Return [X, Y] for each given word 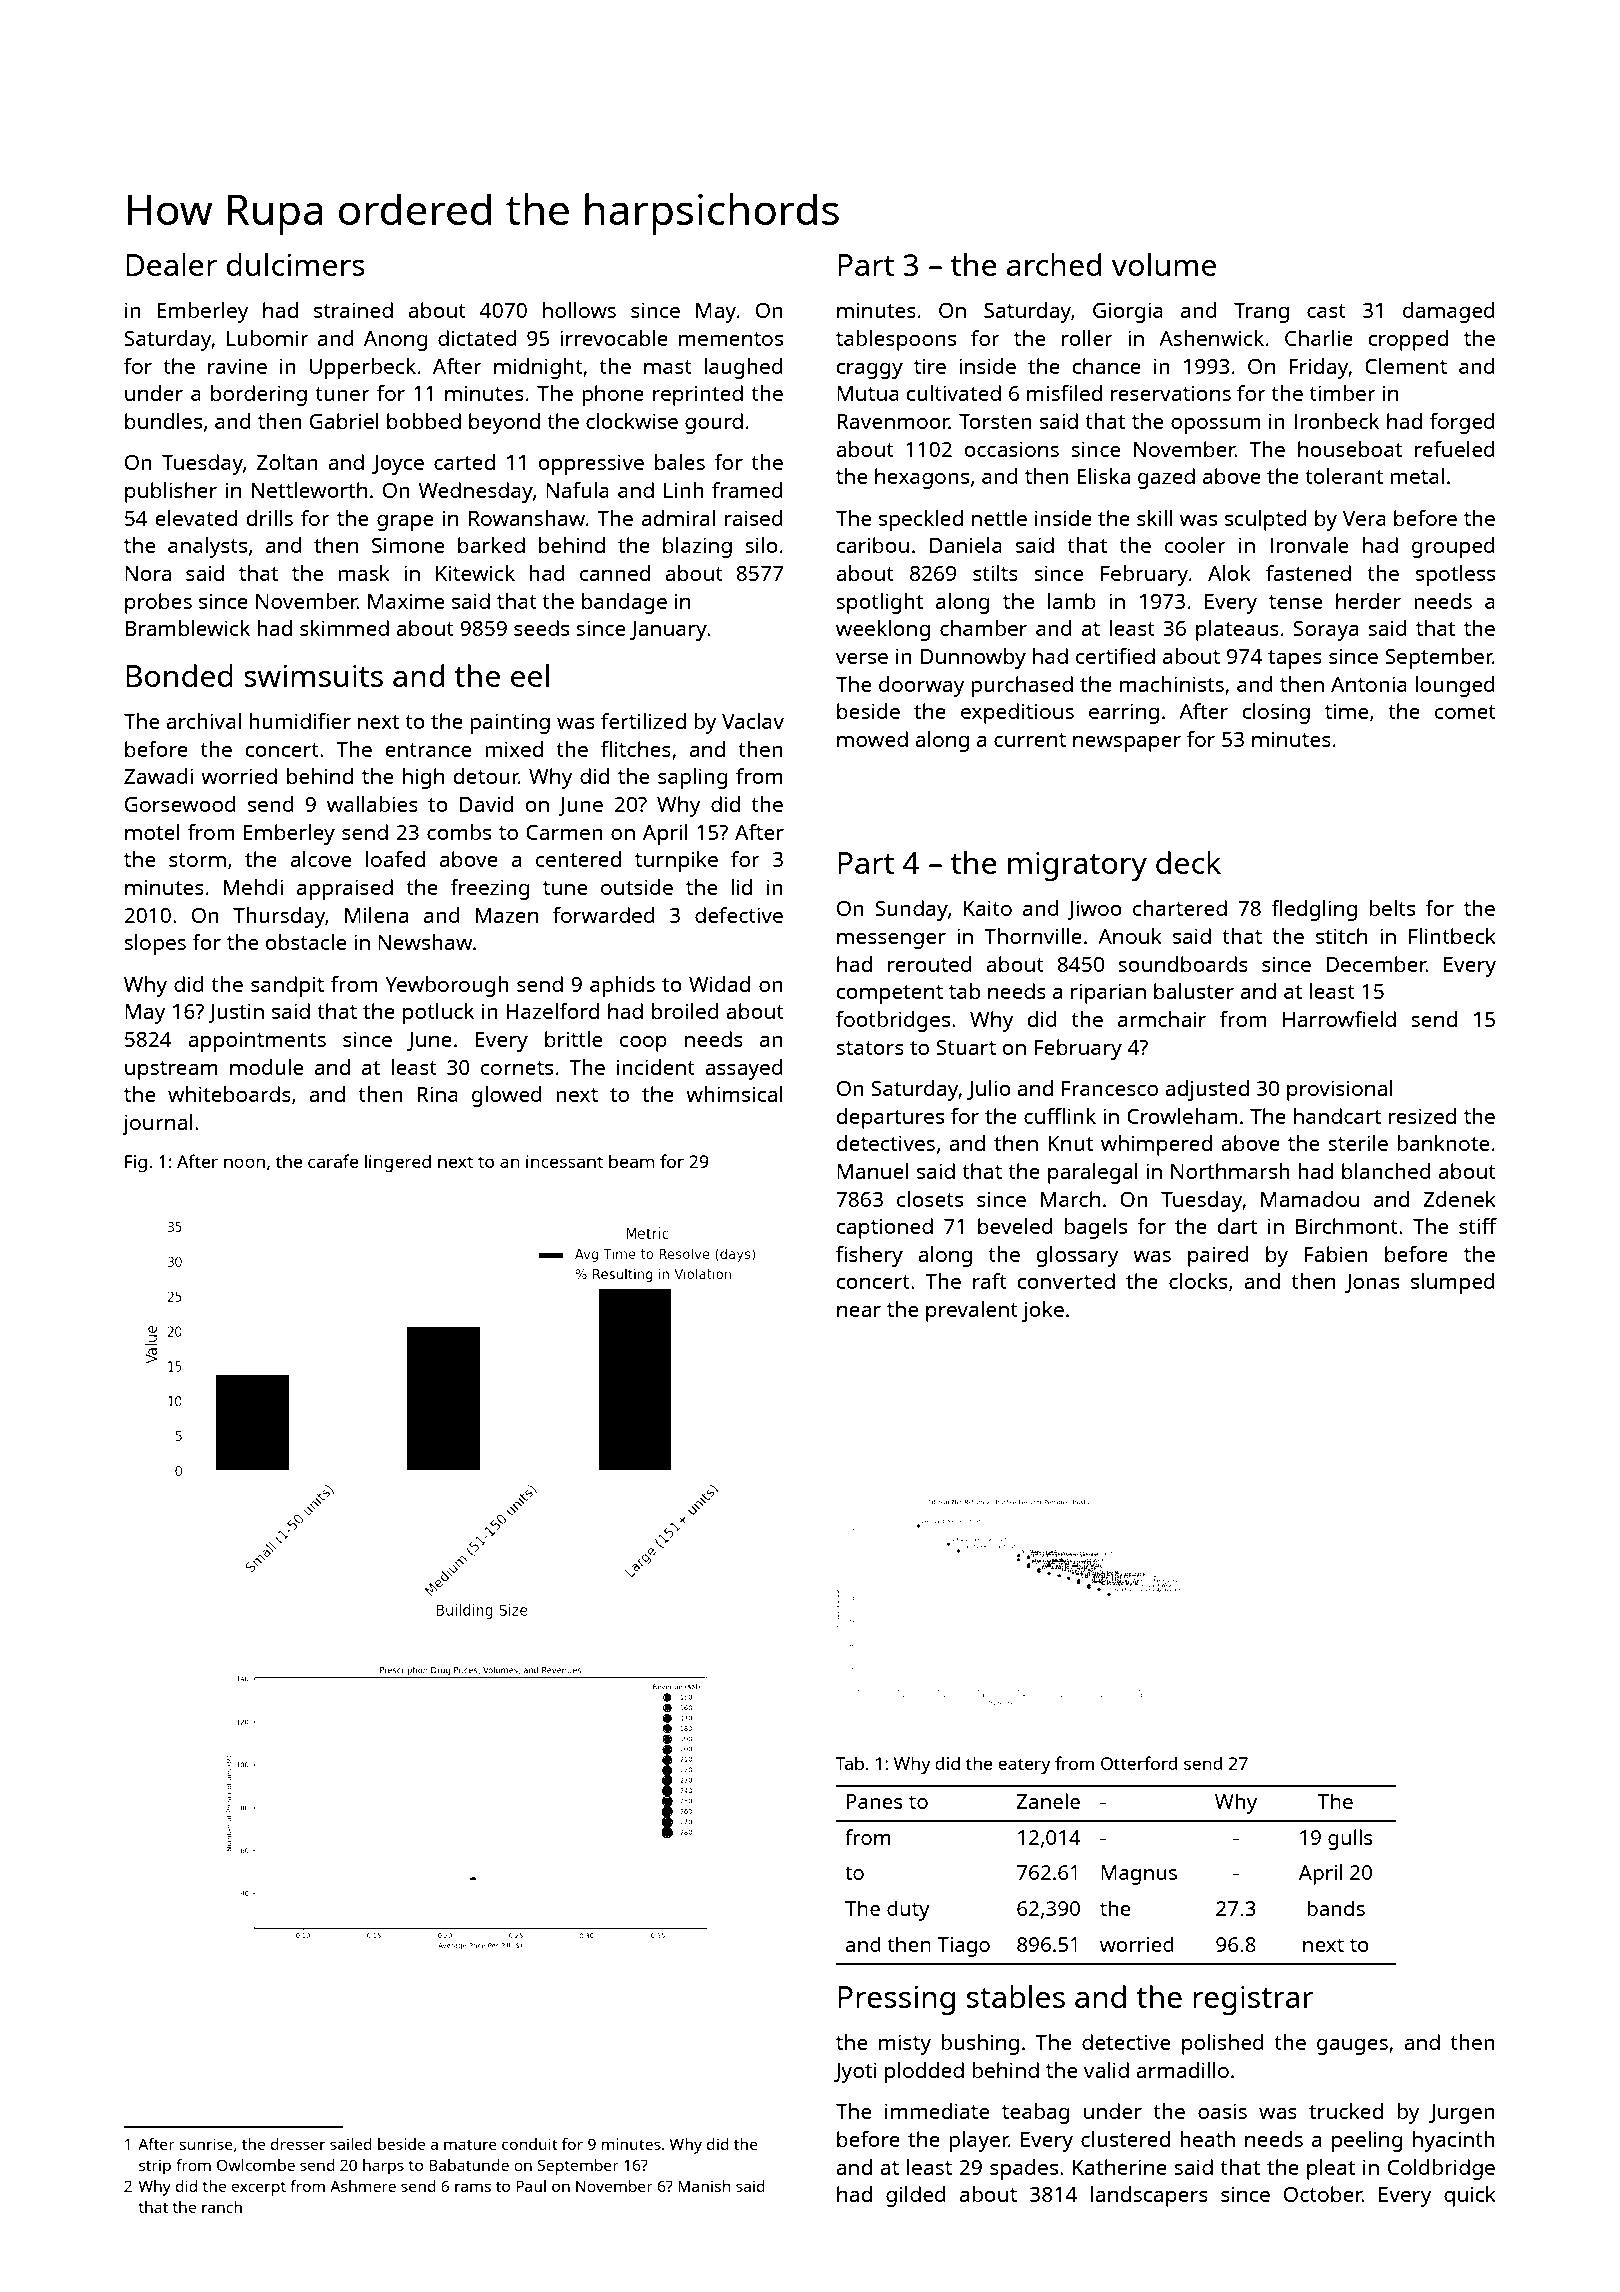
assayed [744, 1069]
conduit [530, 2144]
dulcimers [296, 264]
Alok [1229, 573]
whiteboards [229, 1094]
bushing [980, 2044]
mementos [731, 339]
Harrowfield [1339, 1019]
